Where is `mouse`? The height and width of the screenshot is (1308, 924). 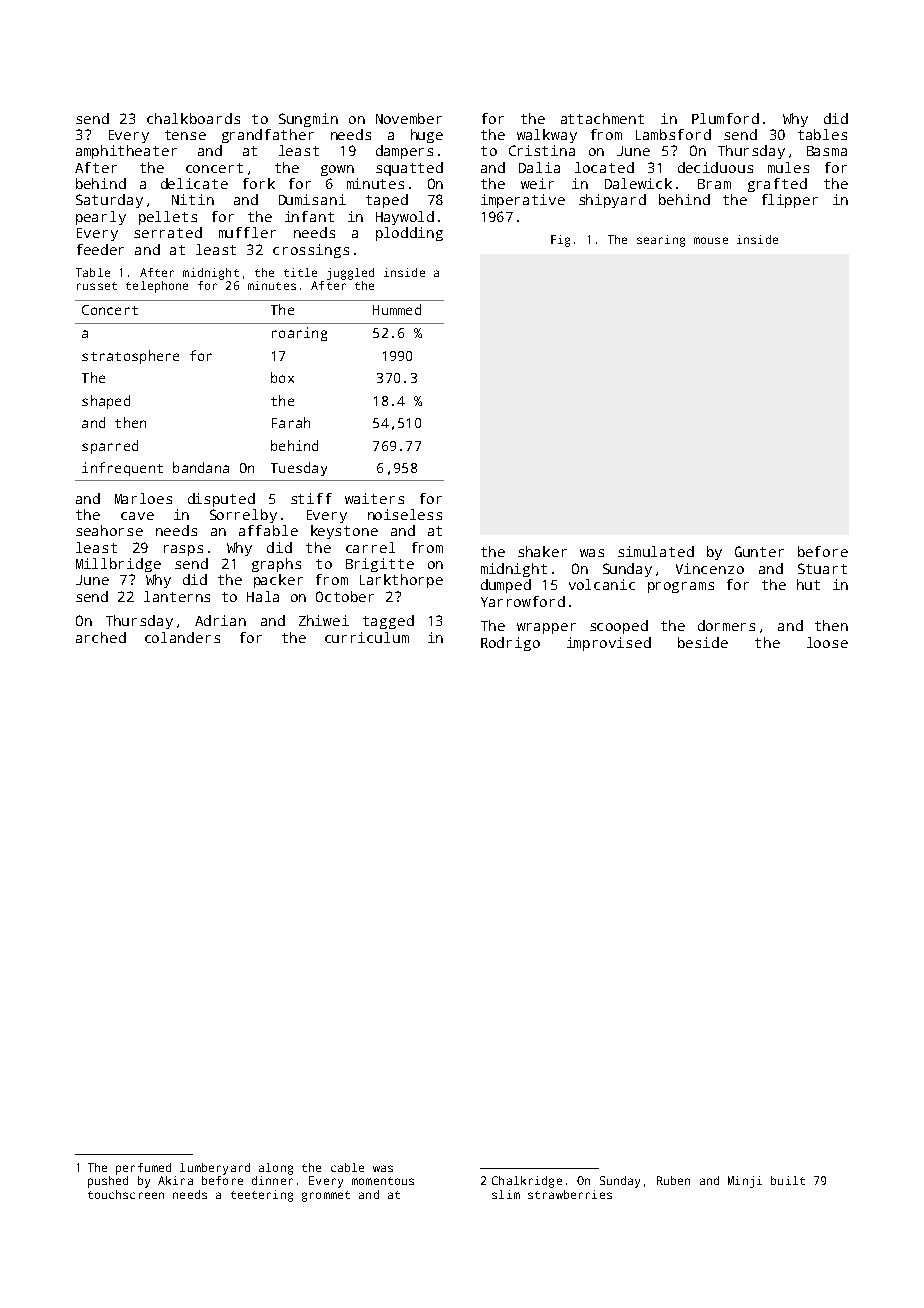
mouse is located at coordinates (711, 240).
